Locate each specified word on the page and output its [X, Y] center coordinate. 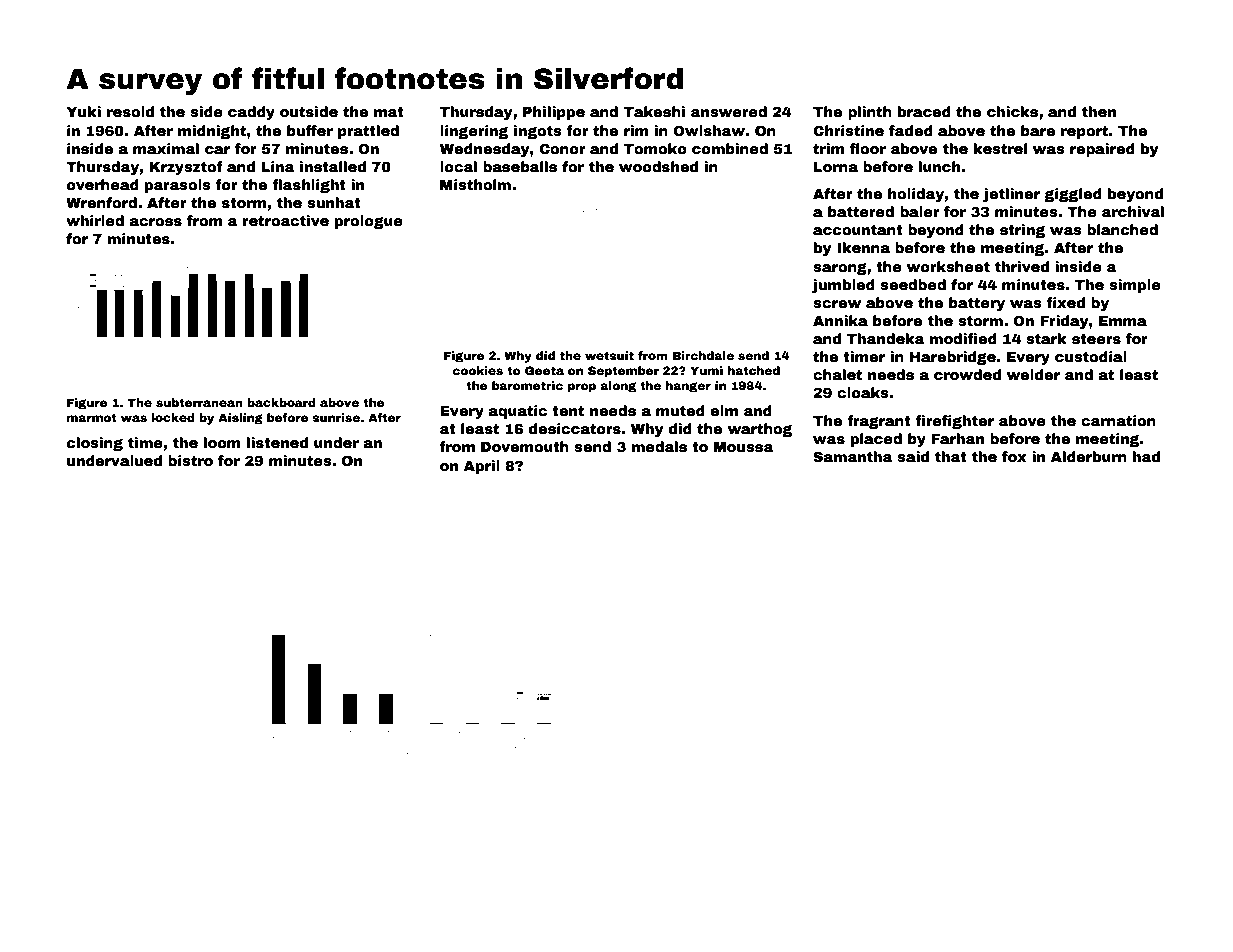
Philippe [554, 113]
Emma [1123, 321]
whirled [95, 220]
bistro [190, 460]
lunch [939, 166]
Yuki [83, 111]
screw [837, 304]
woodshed [658, 166]
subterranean [199, 402]
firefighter [954, 422]
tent [568, 411]
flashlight [309, 186]
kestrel [1000, 148]
